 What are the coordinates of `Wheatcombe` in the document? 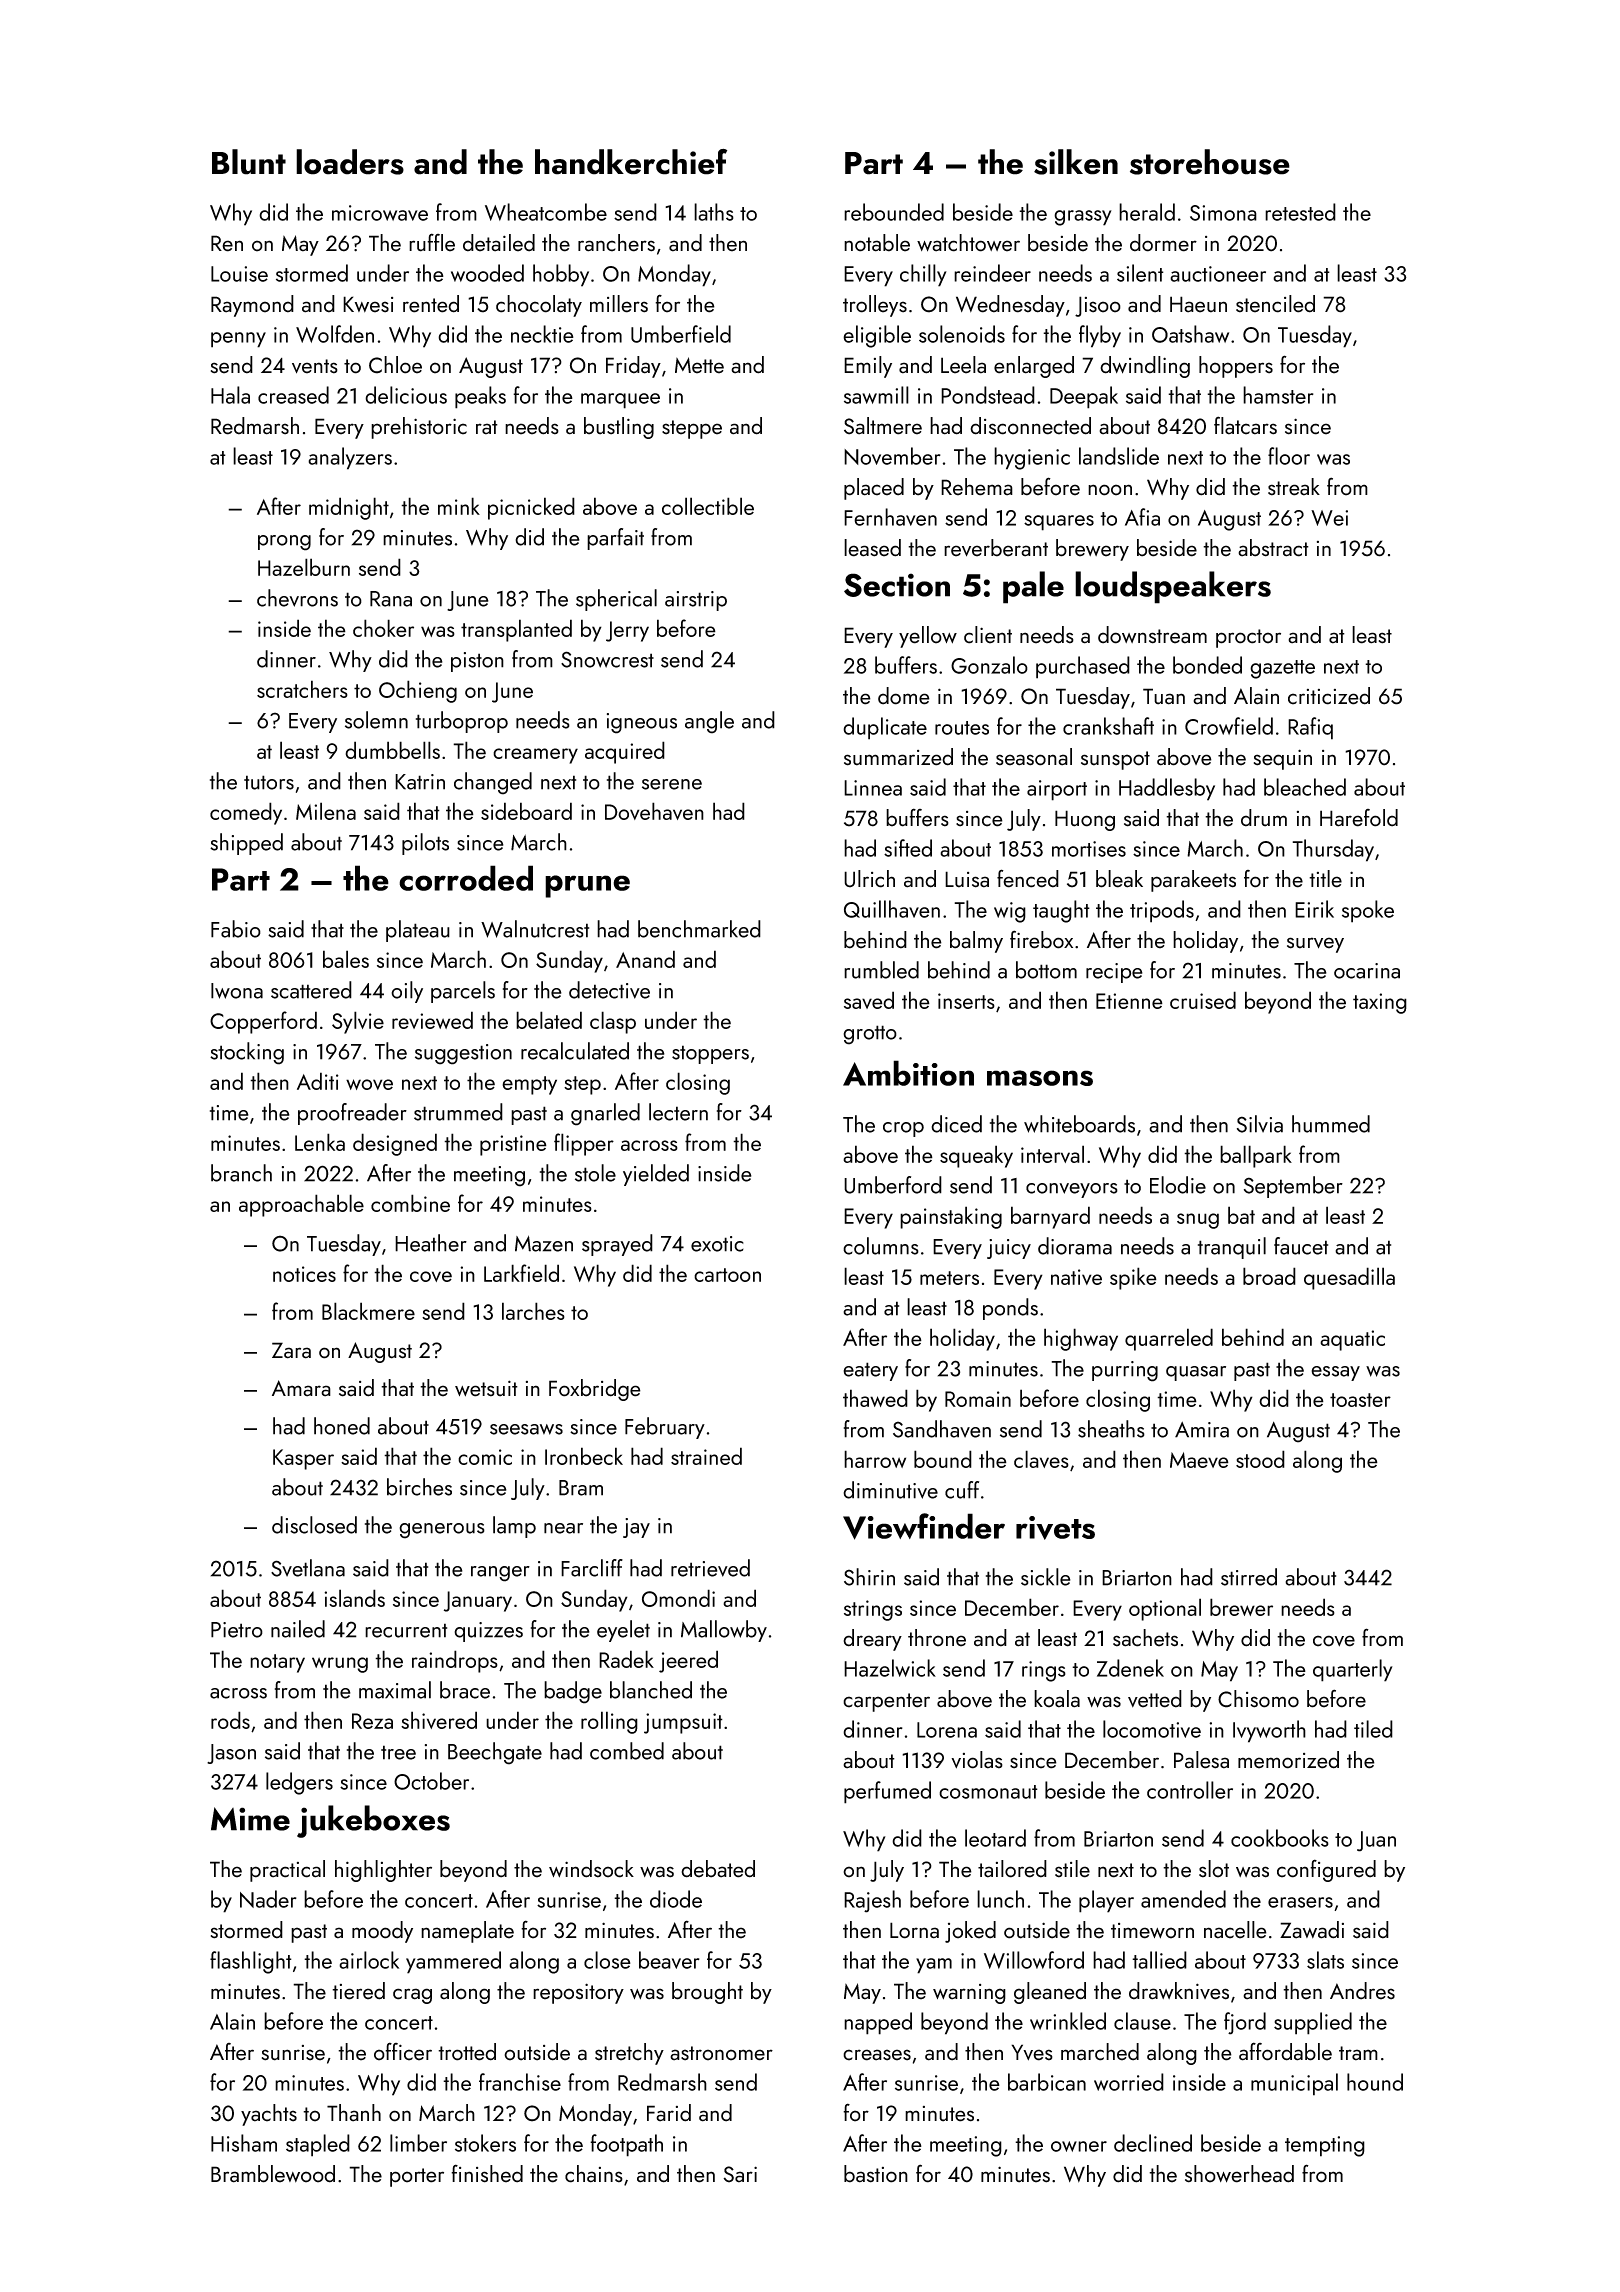 It's located at (546, 212).
